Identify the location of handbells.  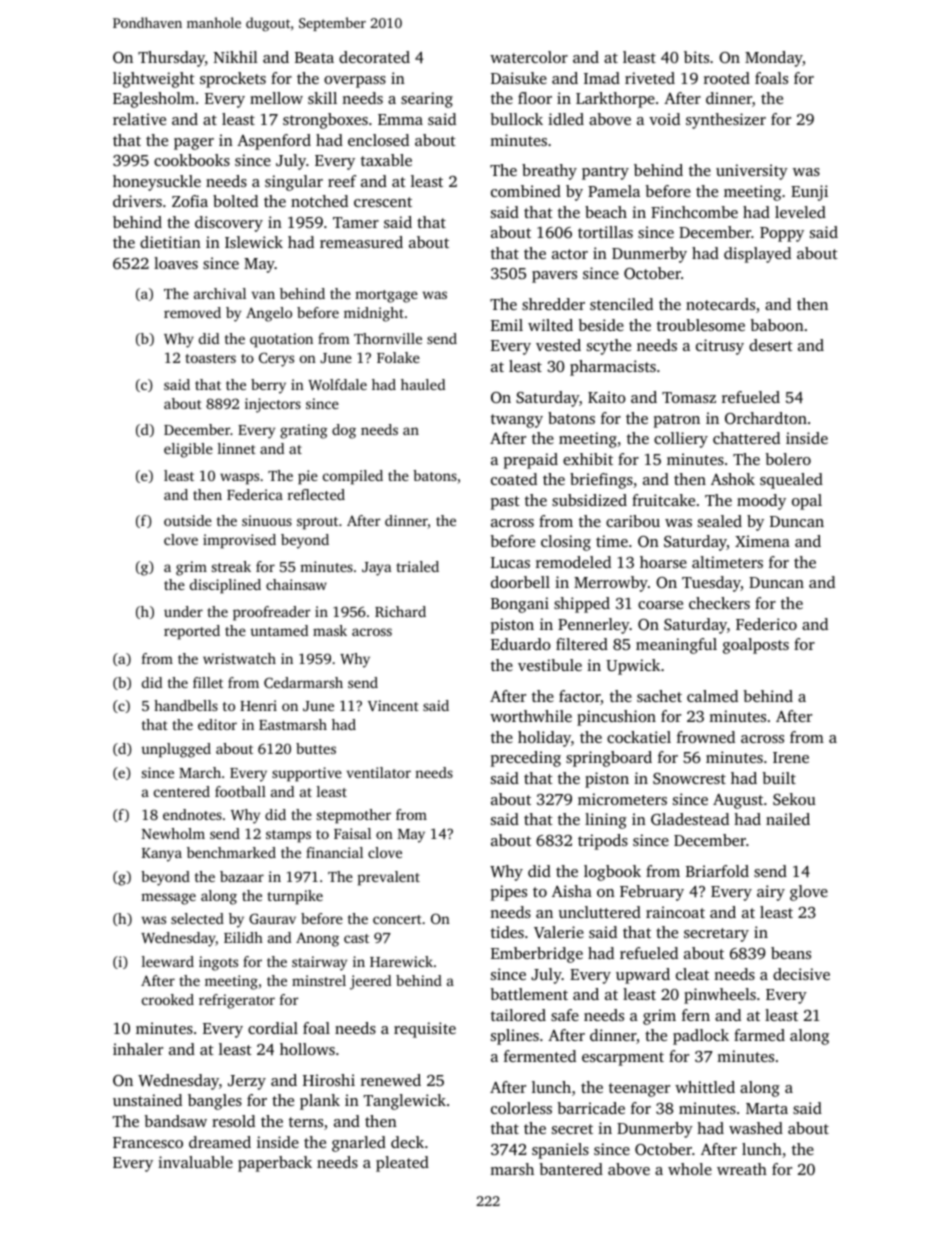
(186, 705).
